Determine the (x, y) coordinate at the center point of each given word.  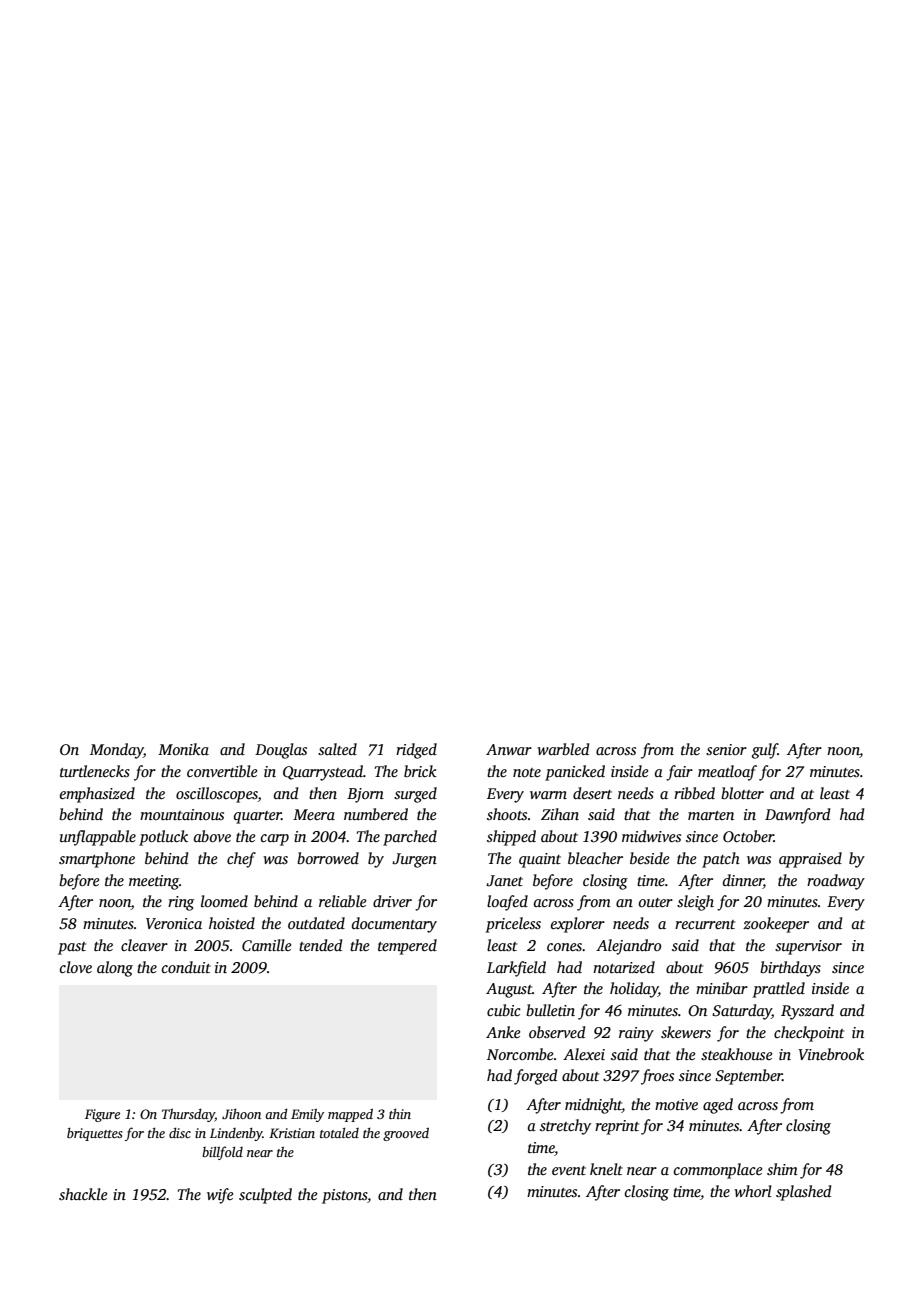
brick (420, 771)
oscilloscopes (217, 795)
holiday (634, 990)
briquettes (95, 1134)
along (115, 969)
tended (320, 945)
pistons (344, 1196)
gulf (765, 751)
